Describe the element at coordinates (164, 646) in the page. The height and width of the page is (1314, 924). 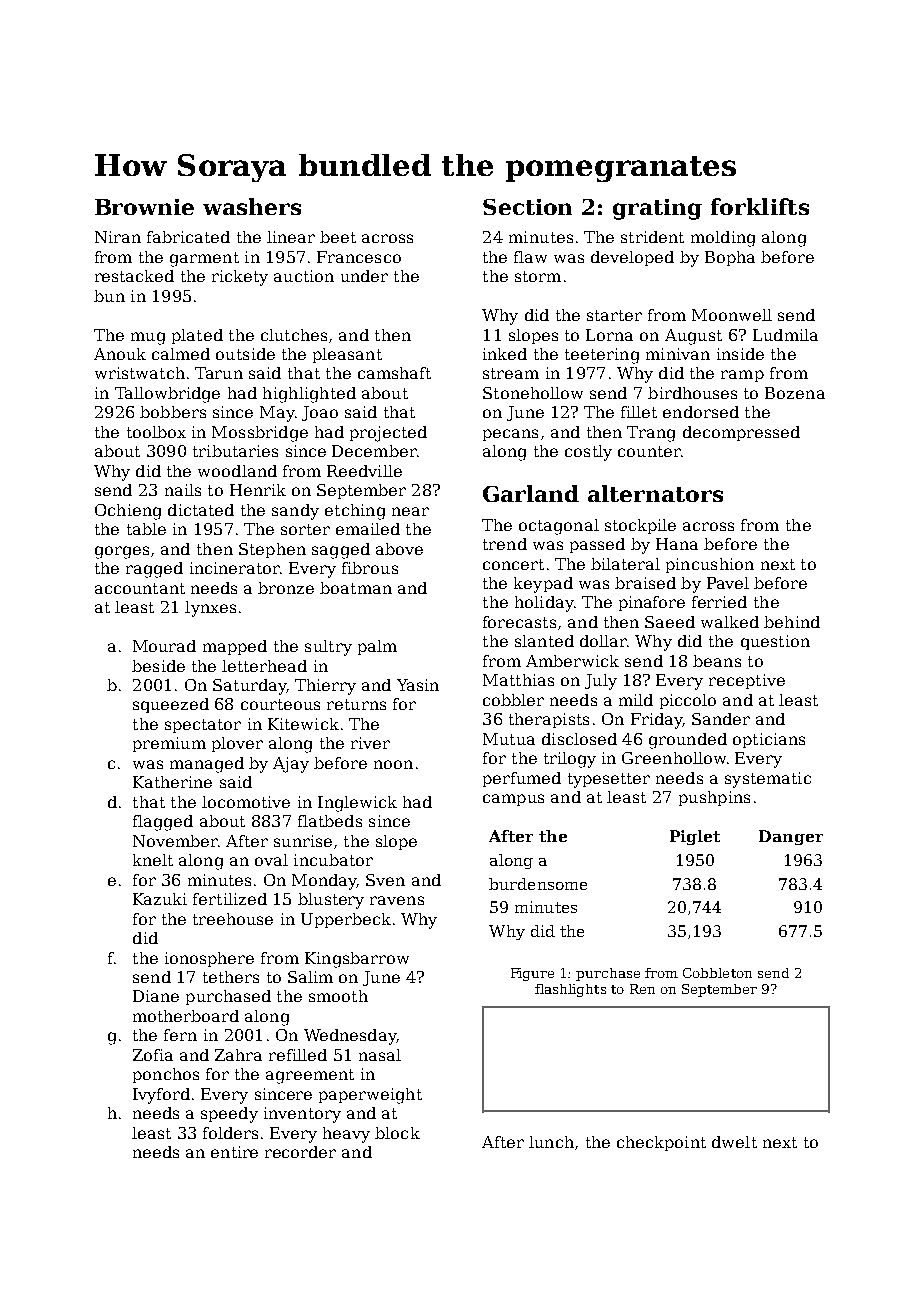
I see `Mourad` at that location.
